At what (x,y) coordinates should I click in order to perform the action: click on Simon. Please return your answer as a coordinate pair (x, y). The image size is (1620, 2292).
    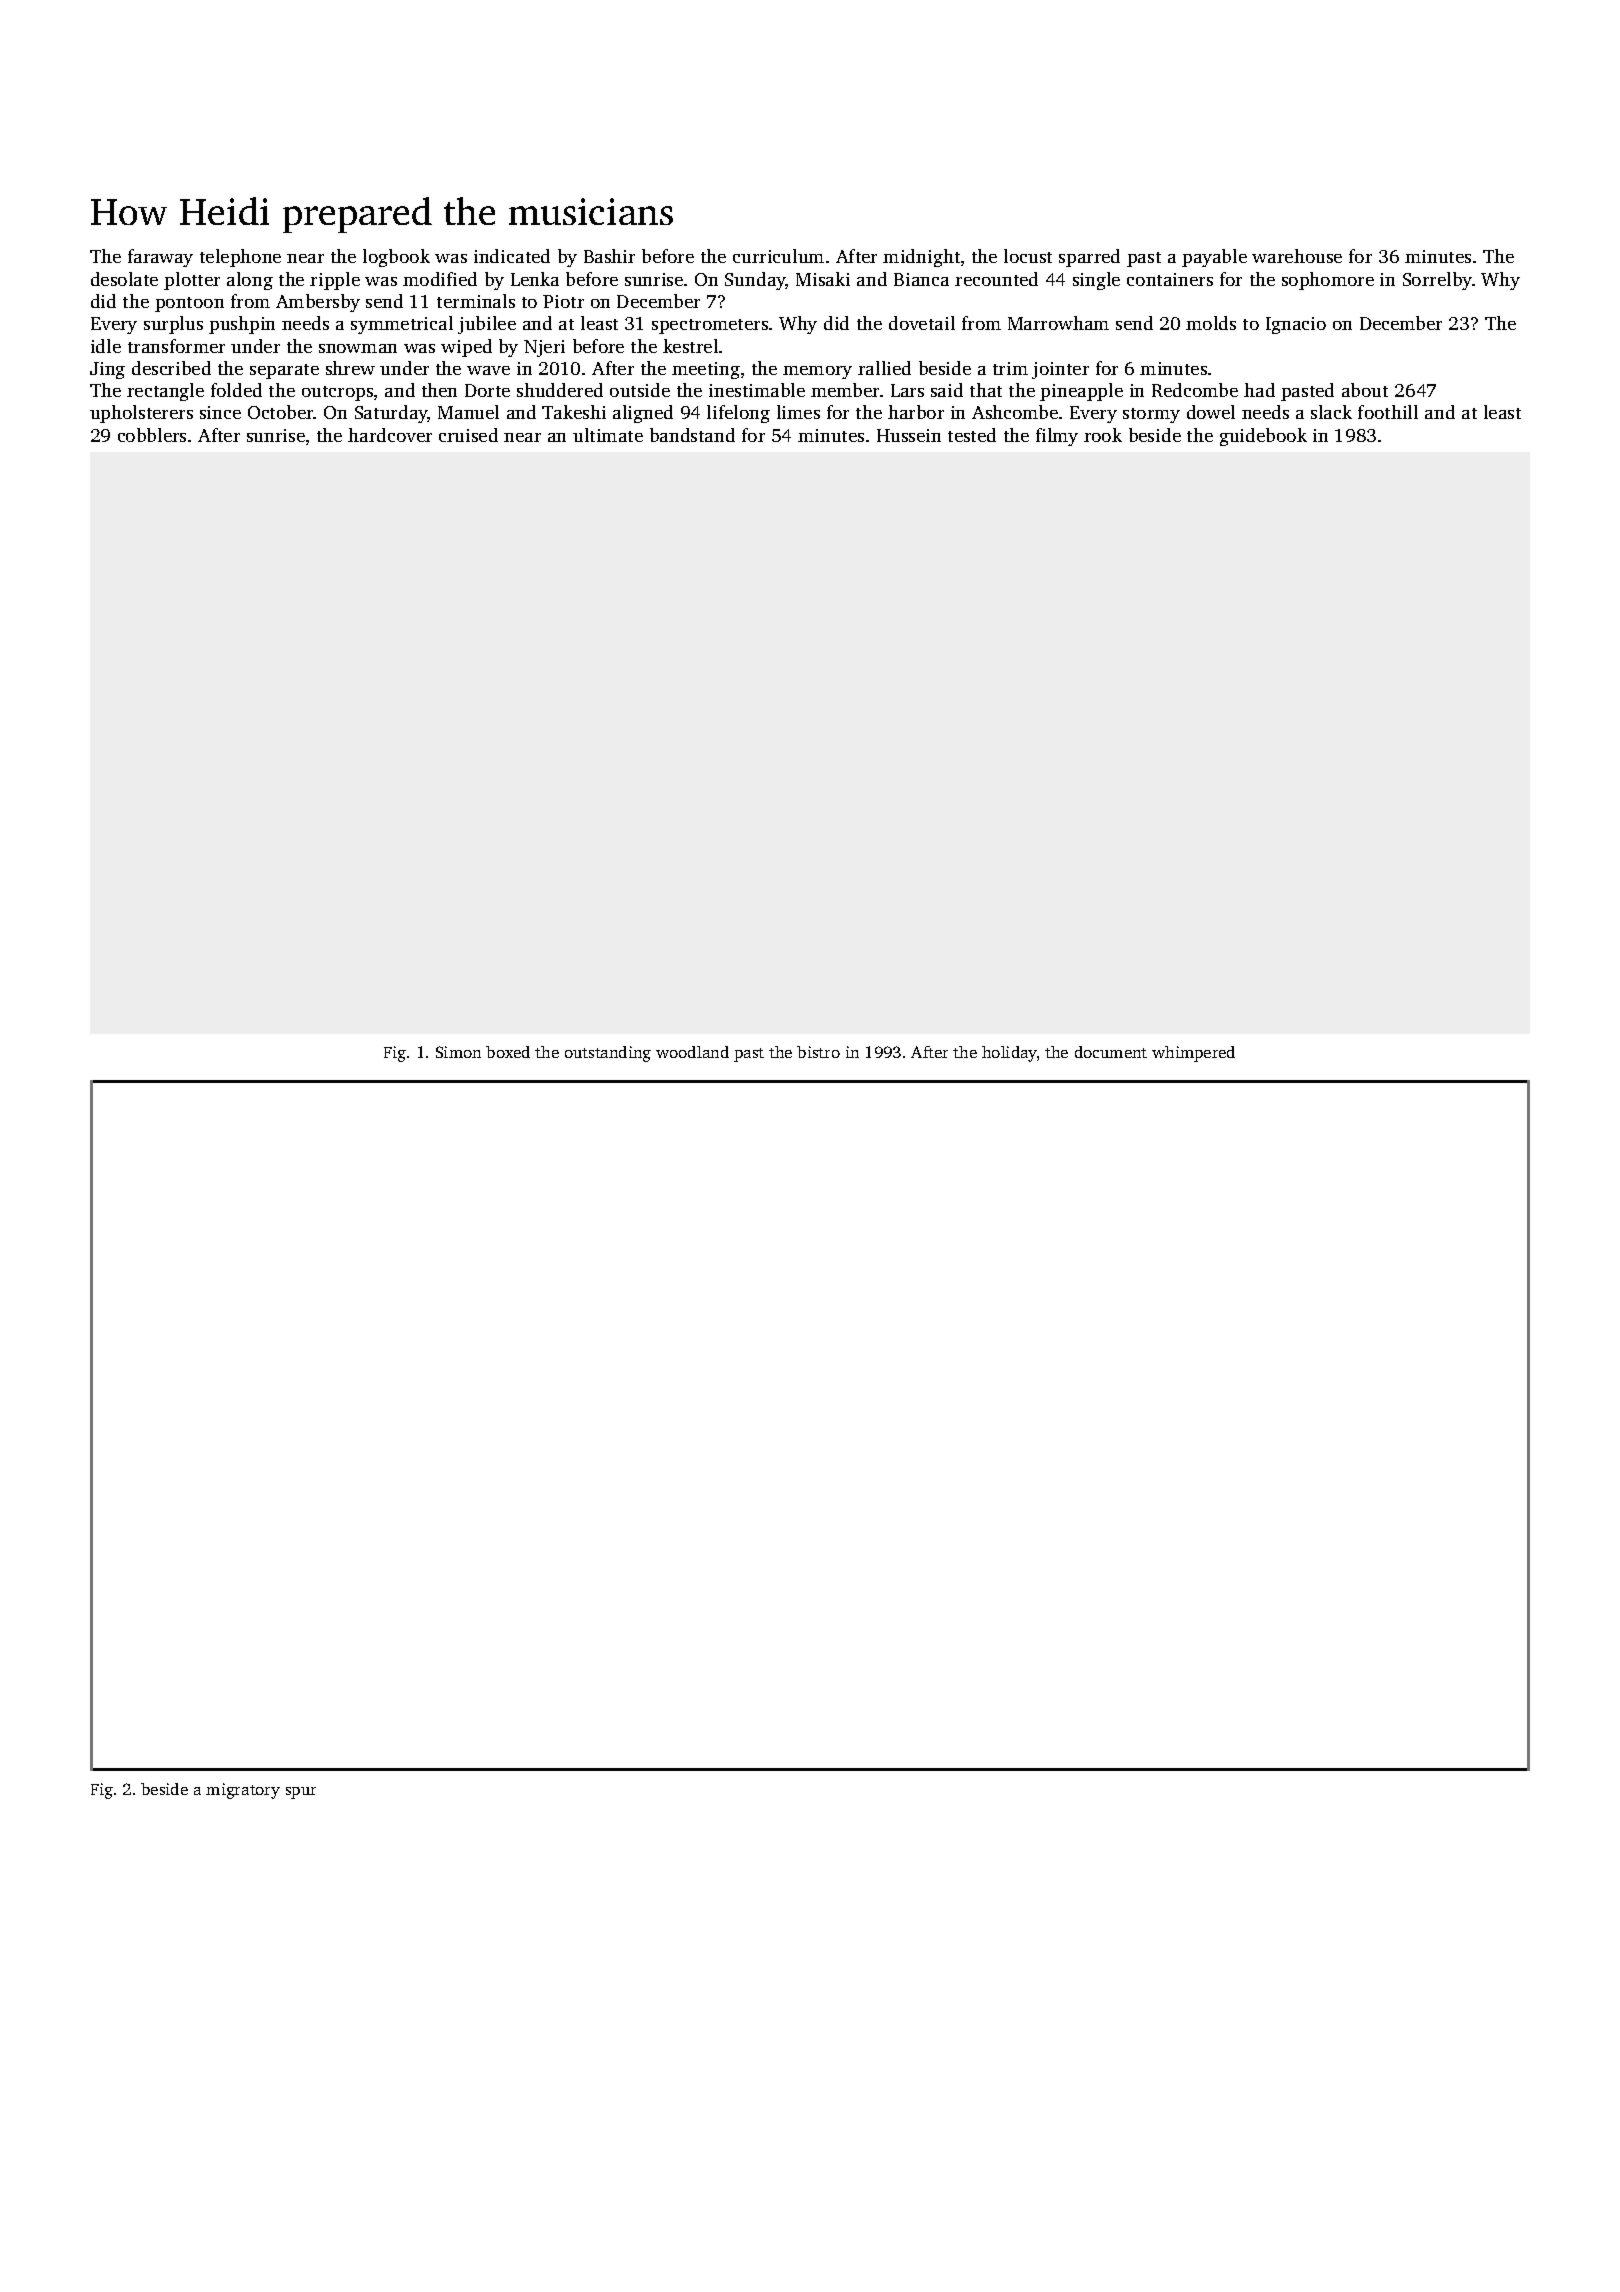
    Looking at the image, I should click on (458, 1052).
